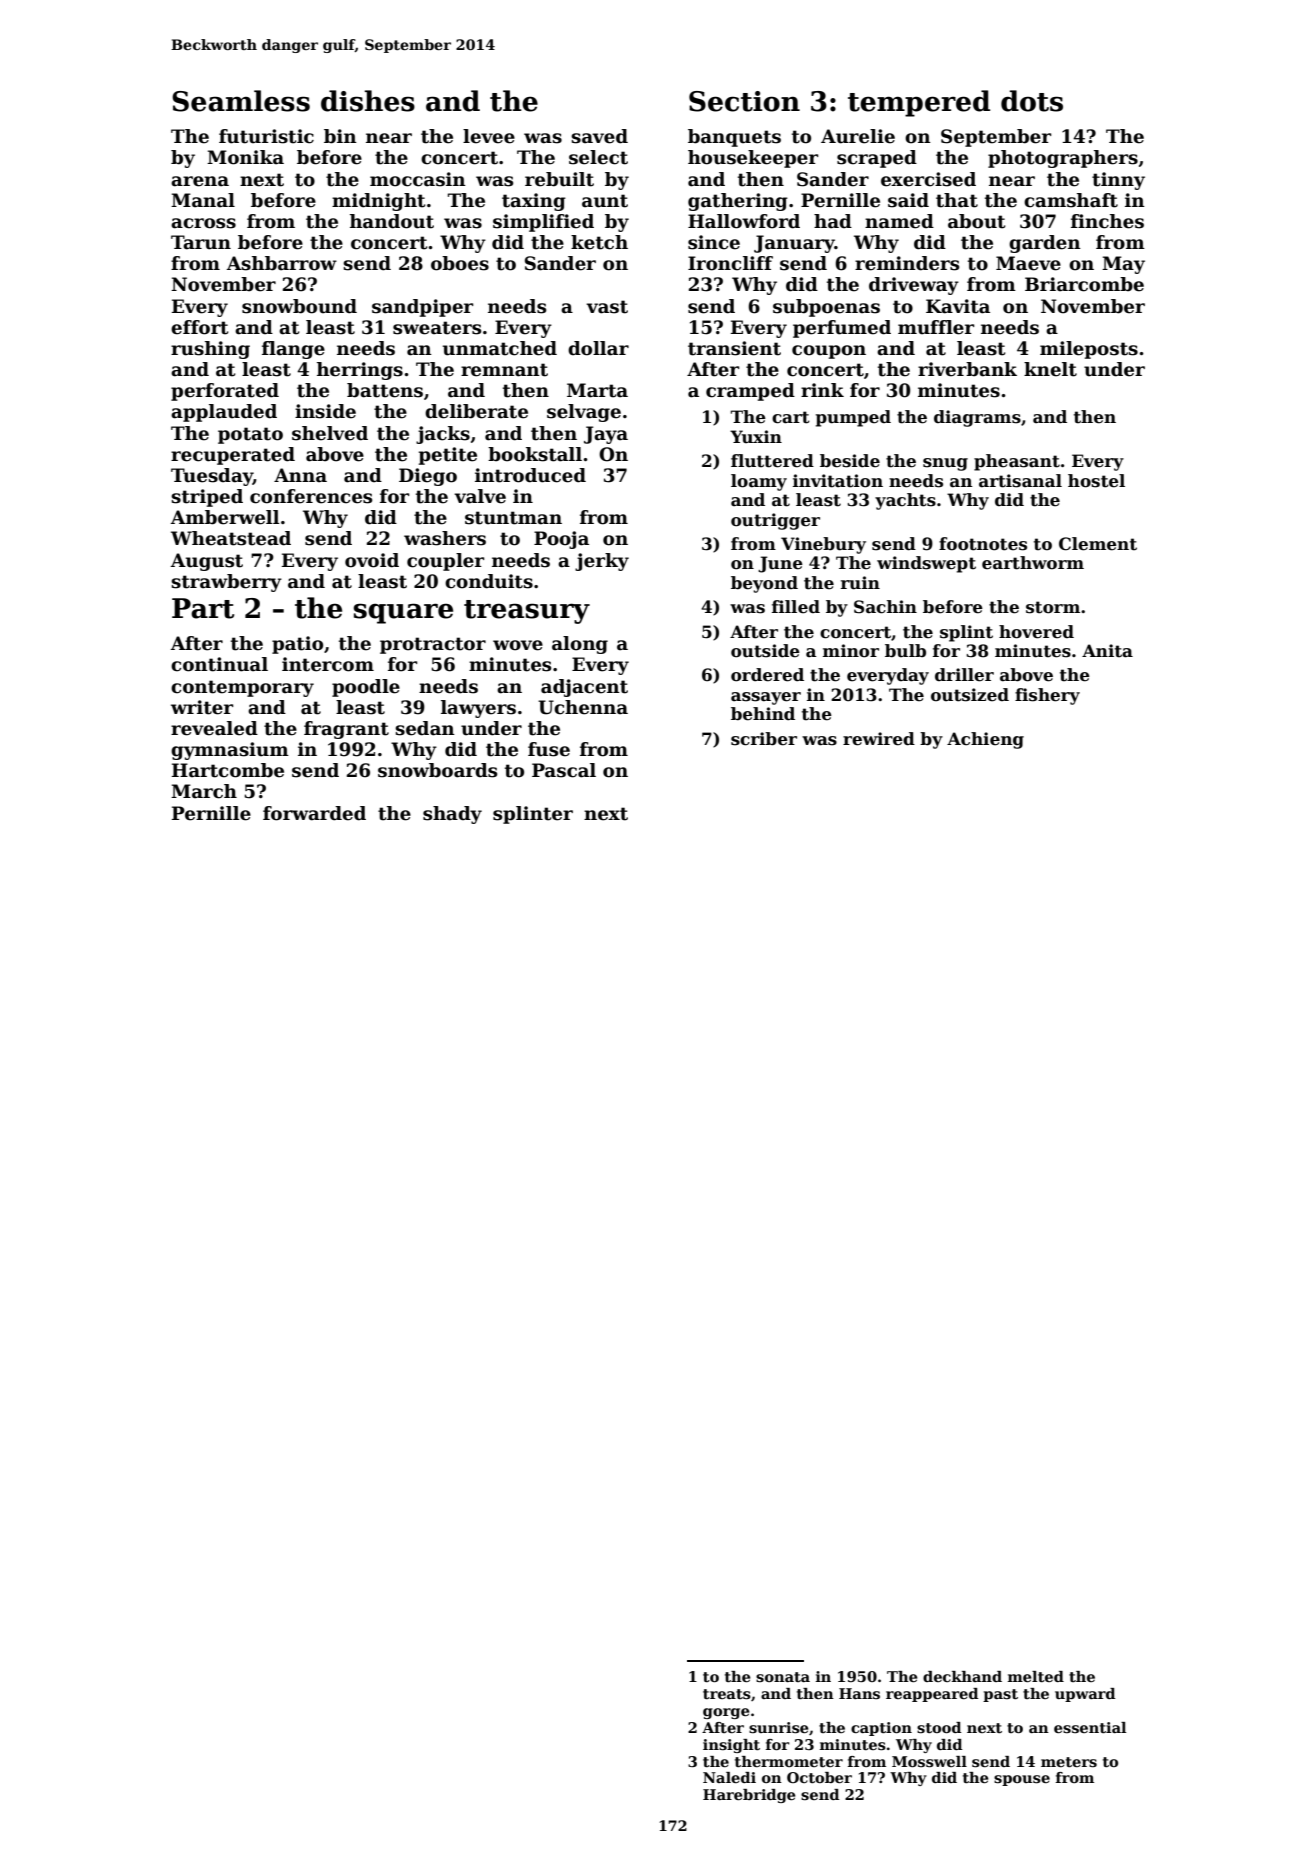  I want to click on handout, so click(392, 221).
